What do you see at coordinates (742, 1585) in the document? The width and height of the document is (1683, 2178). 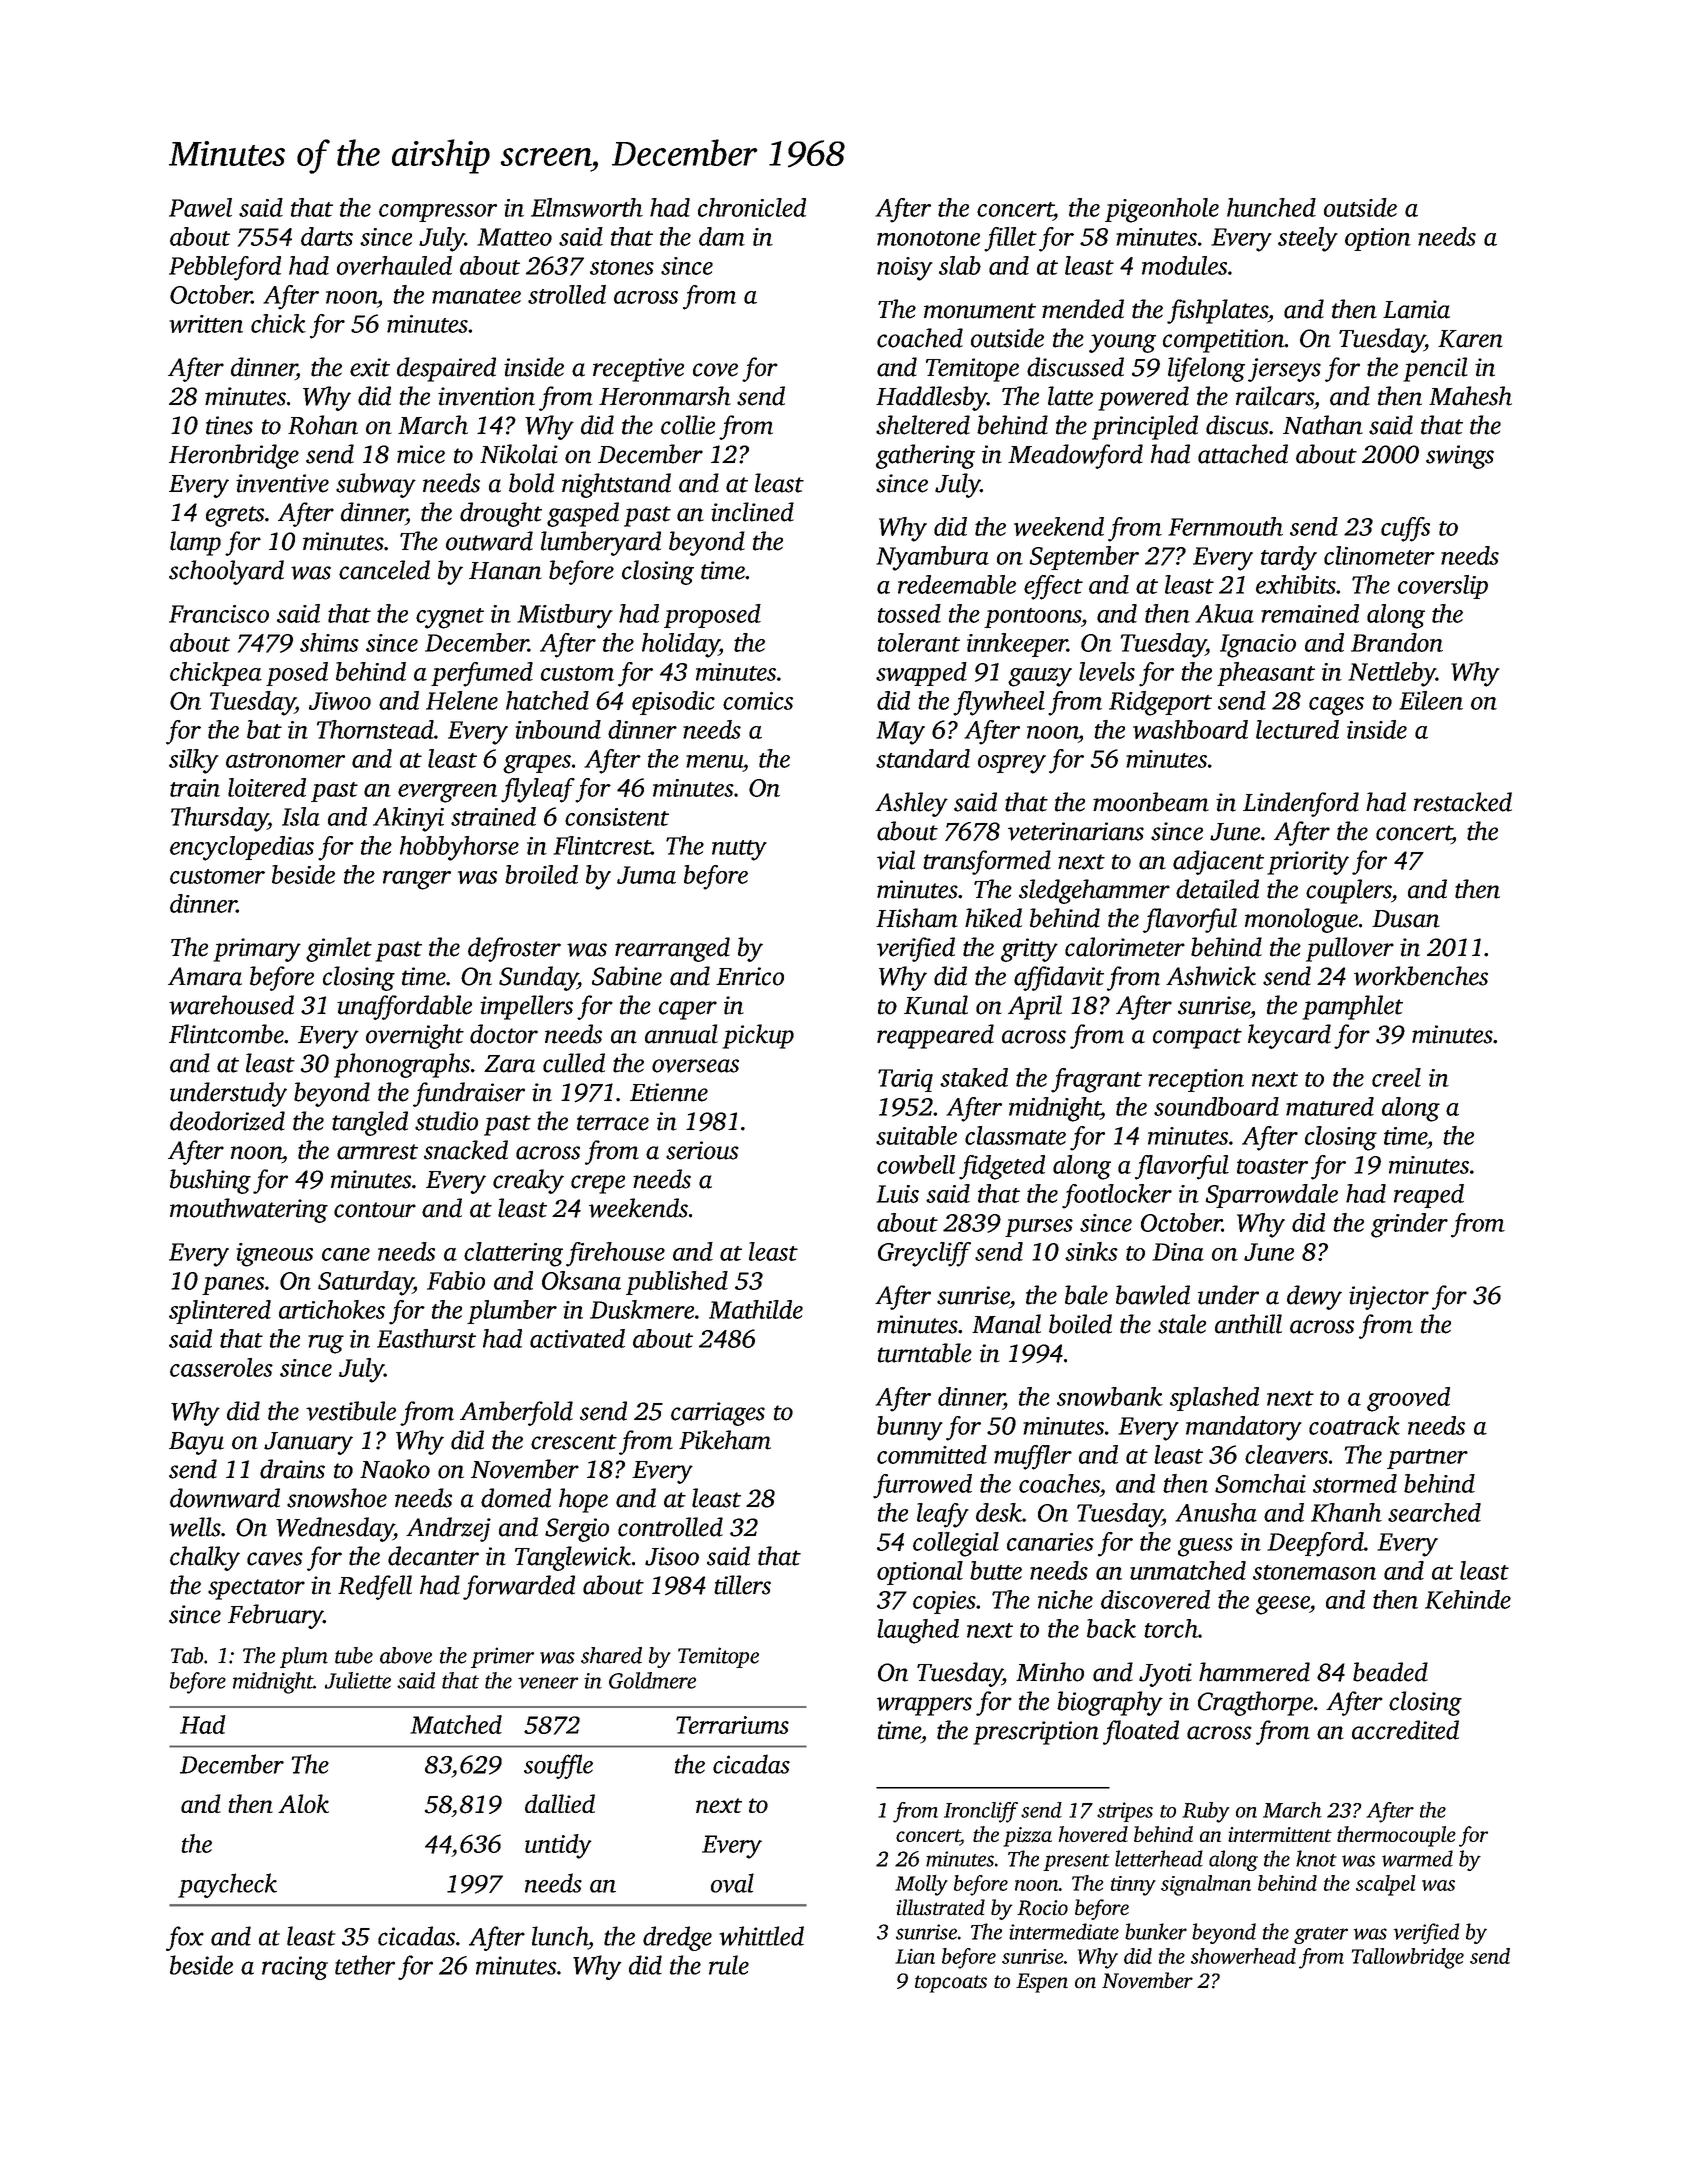 I see `tillers` at bounding box center [742, 1585].
